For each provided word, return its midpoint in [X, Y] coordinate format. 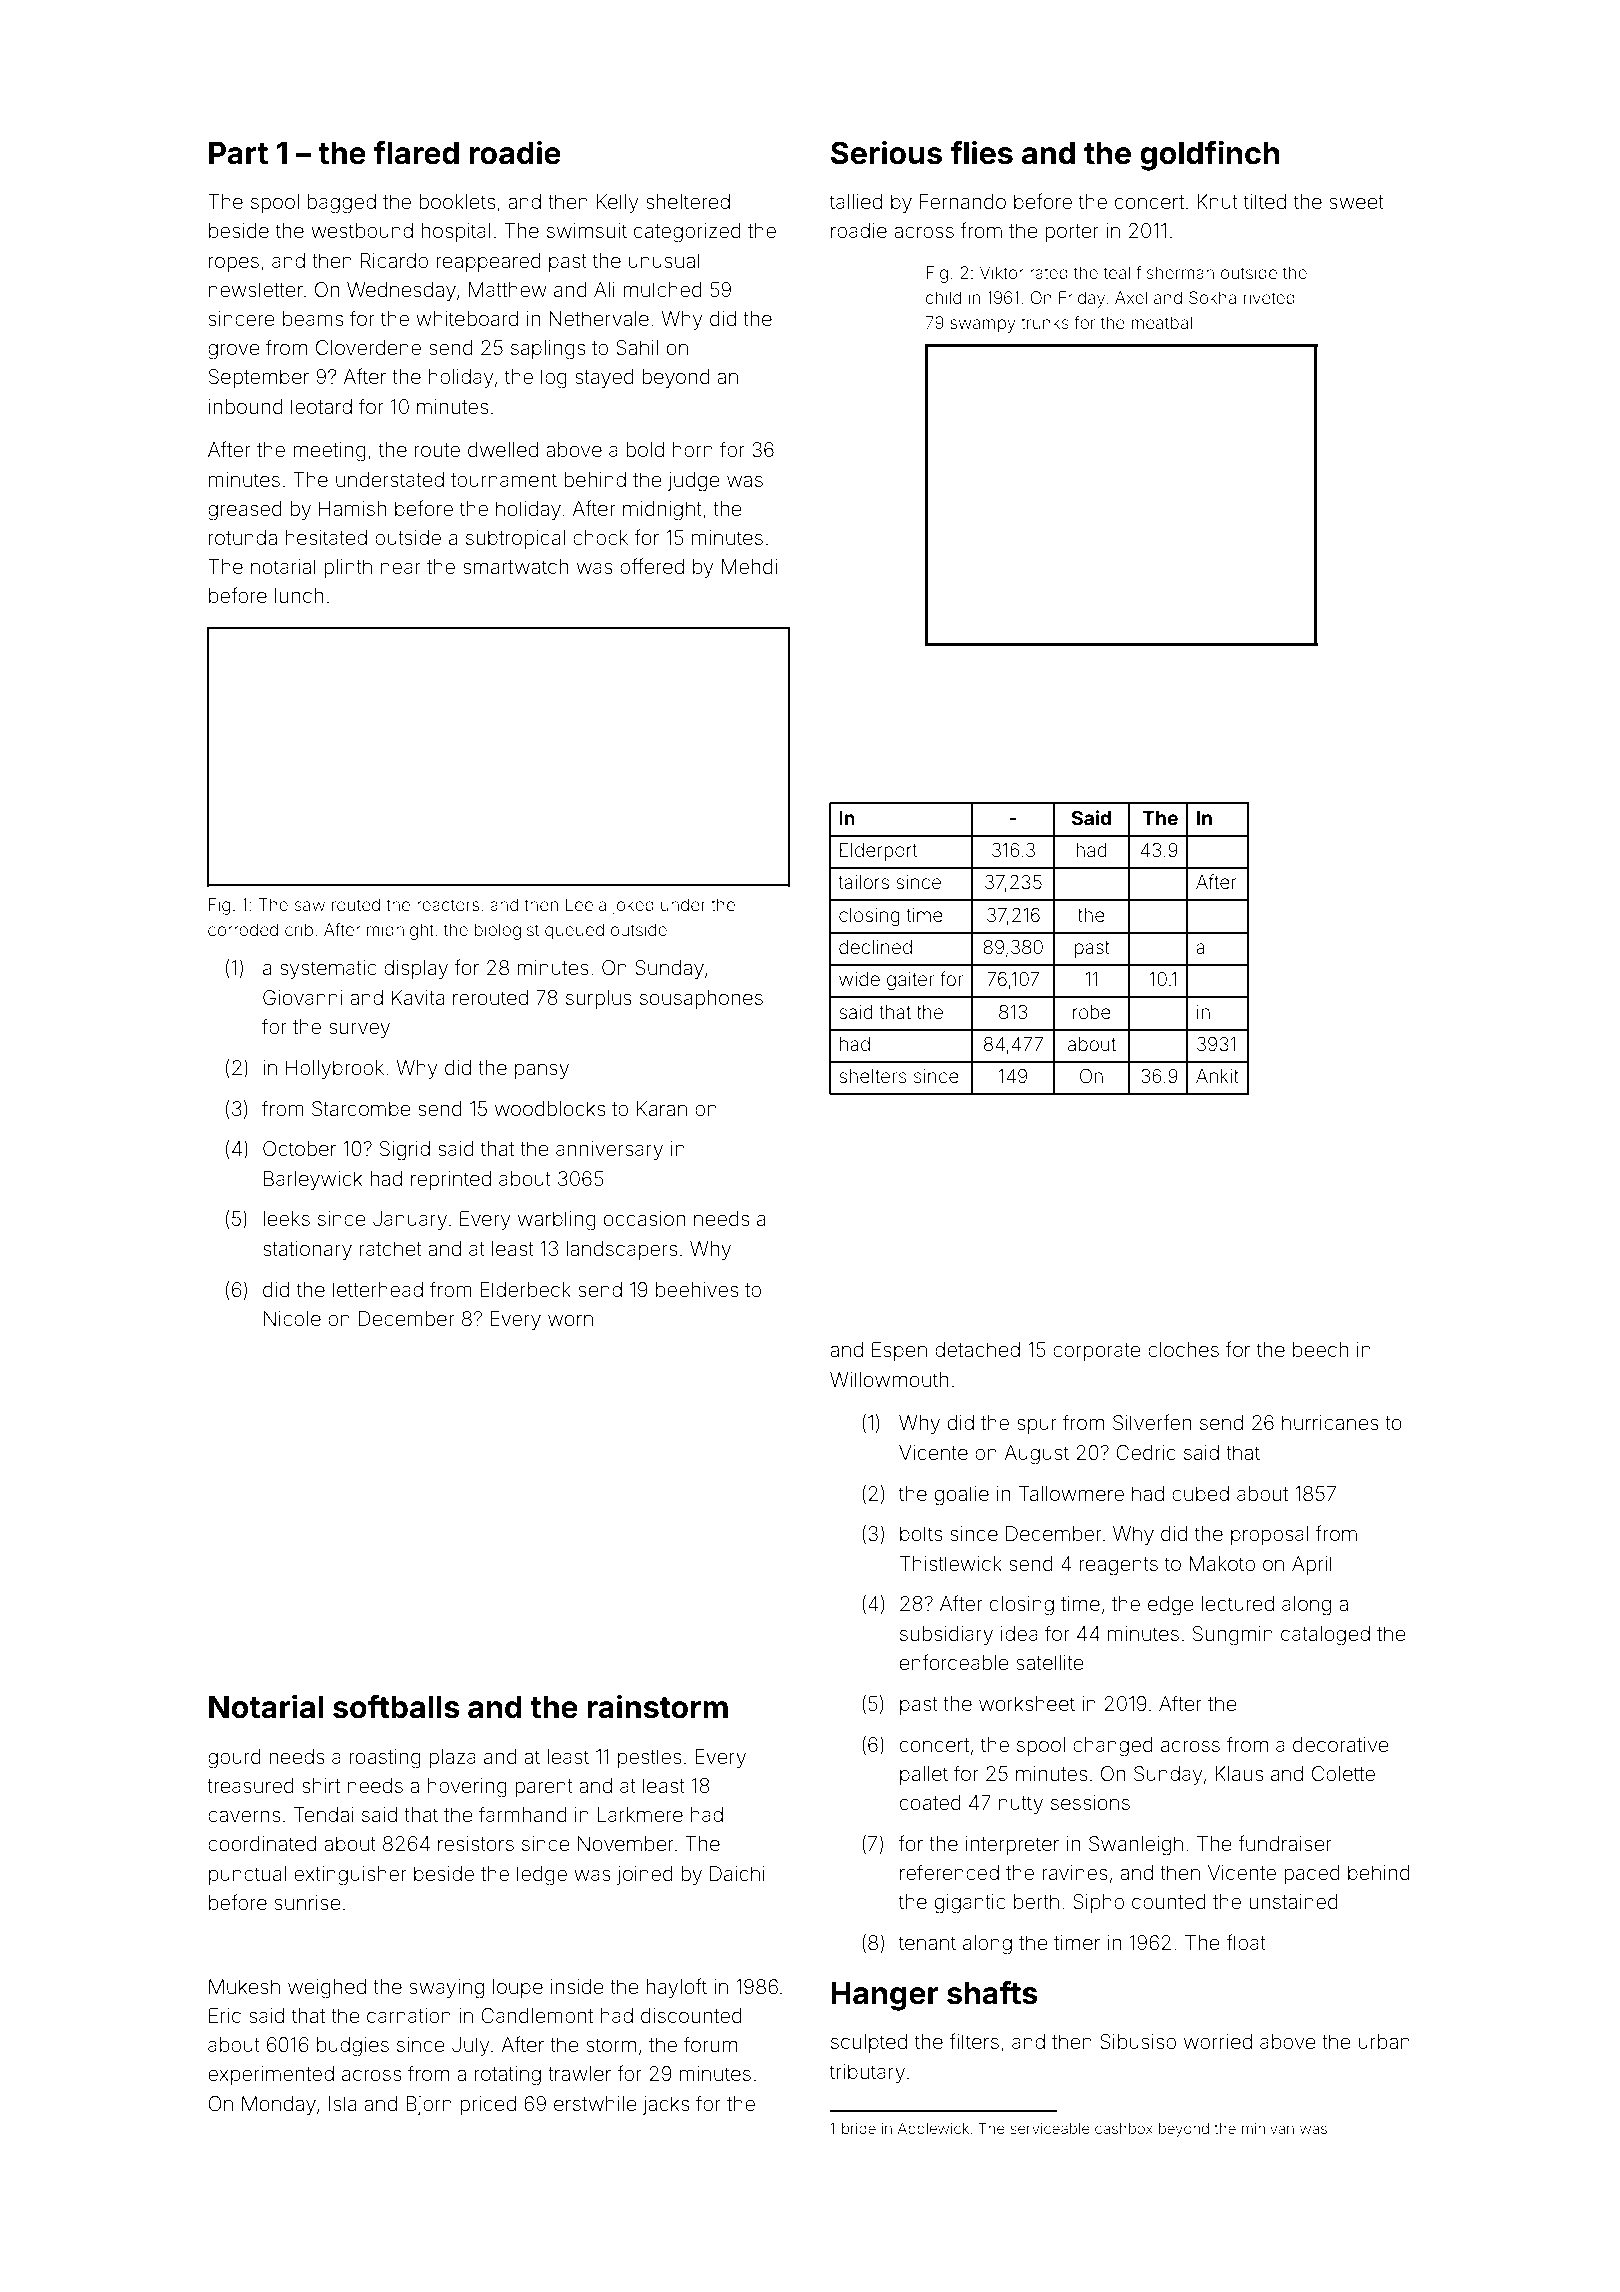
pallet [924, 1775]
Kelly [617, 203]
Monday [279, 2105]
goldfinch [1209, 155]
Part [238, 153]
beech [1320, 1349]
